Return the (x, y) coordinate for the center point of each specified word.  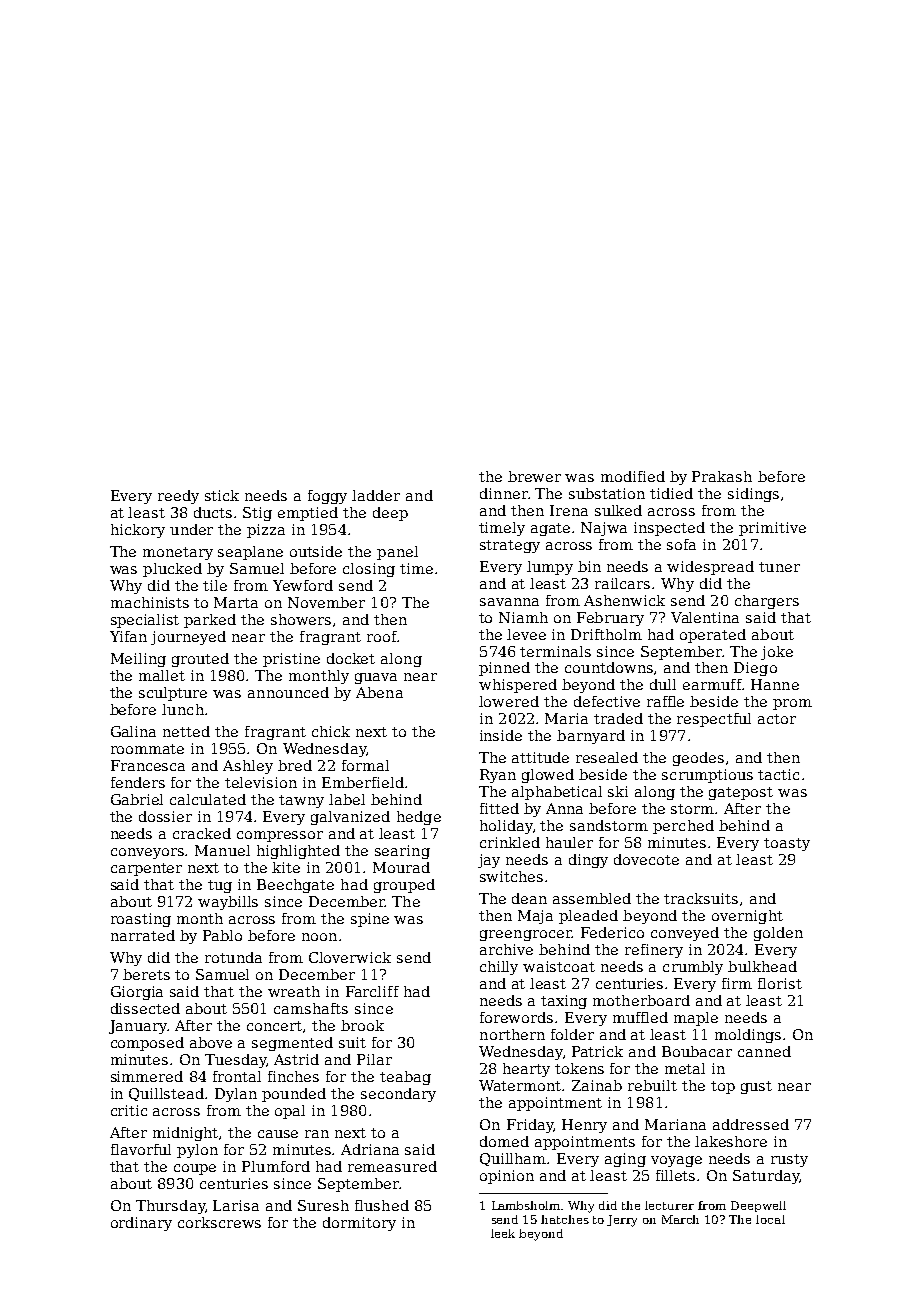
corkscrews (219, 1222)
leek (503, 1233)
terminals (555, 651)
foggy (327, 497)
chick (331, 731)
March (680, 1219)
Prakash (722, 476)
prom (792, 704)
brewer (534, 476)
